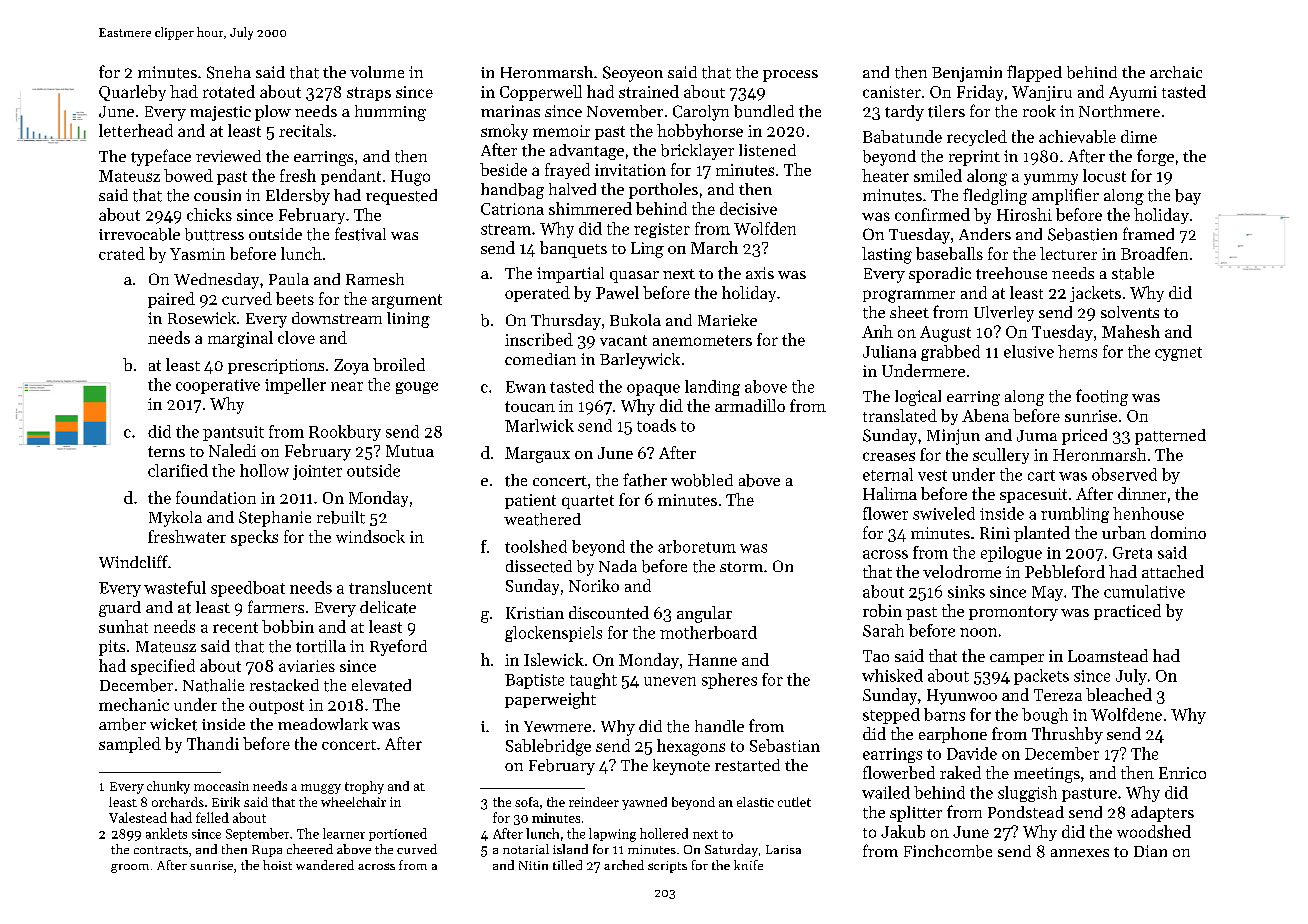 This document has height=924, width=1308. I want to click on rebuilt, so click(341, 517).
